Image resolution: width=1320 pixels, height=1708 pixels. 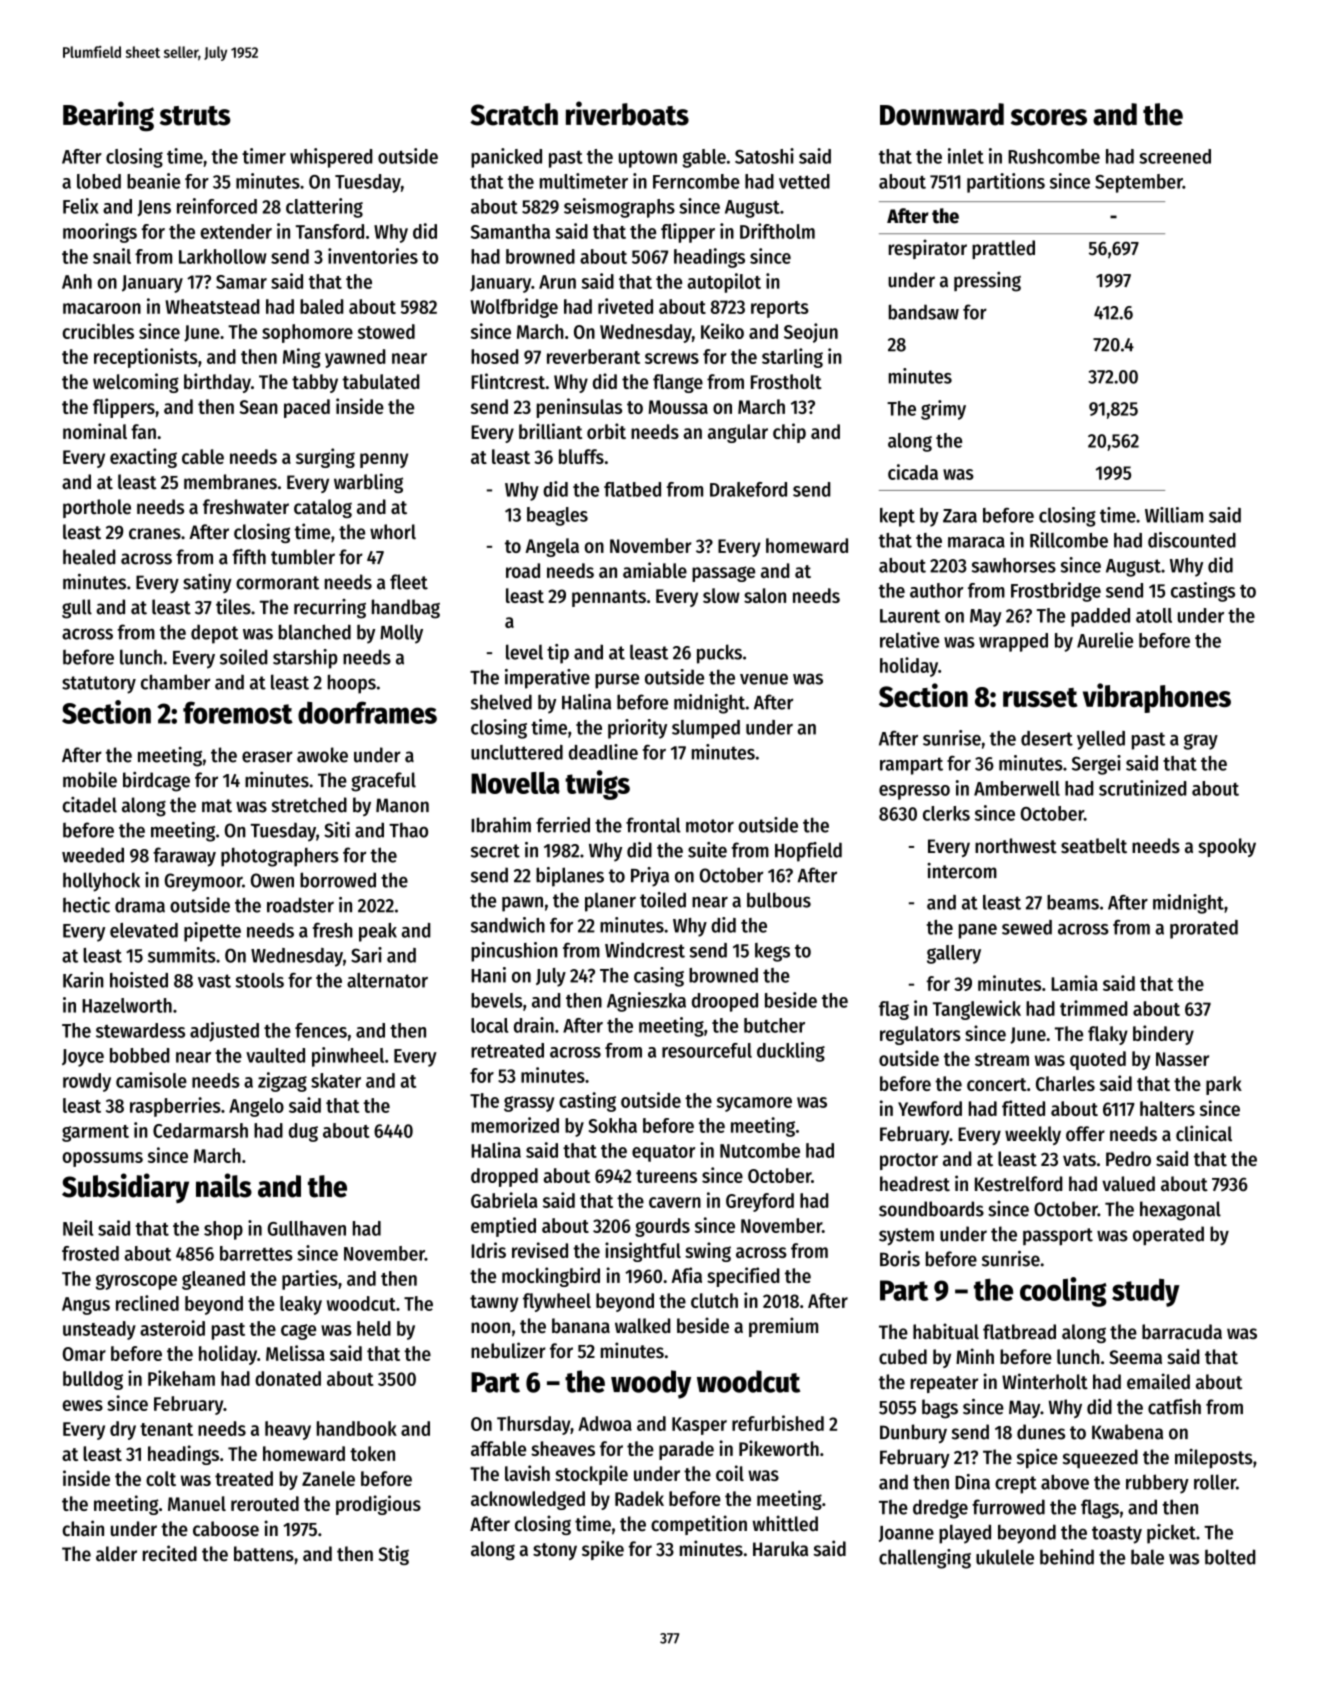 I want to click on Downward, so click(x=942, y=114).
